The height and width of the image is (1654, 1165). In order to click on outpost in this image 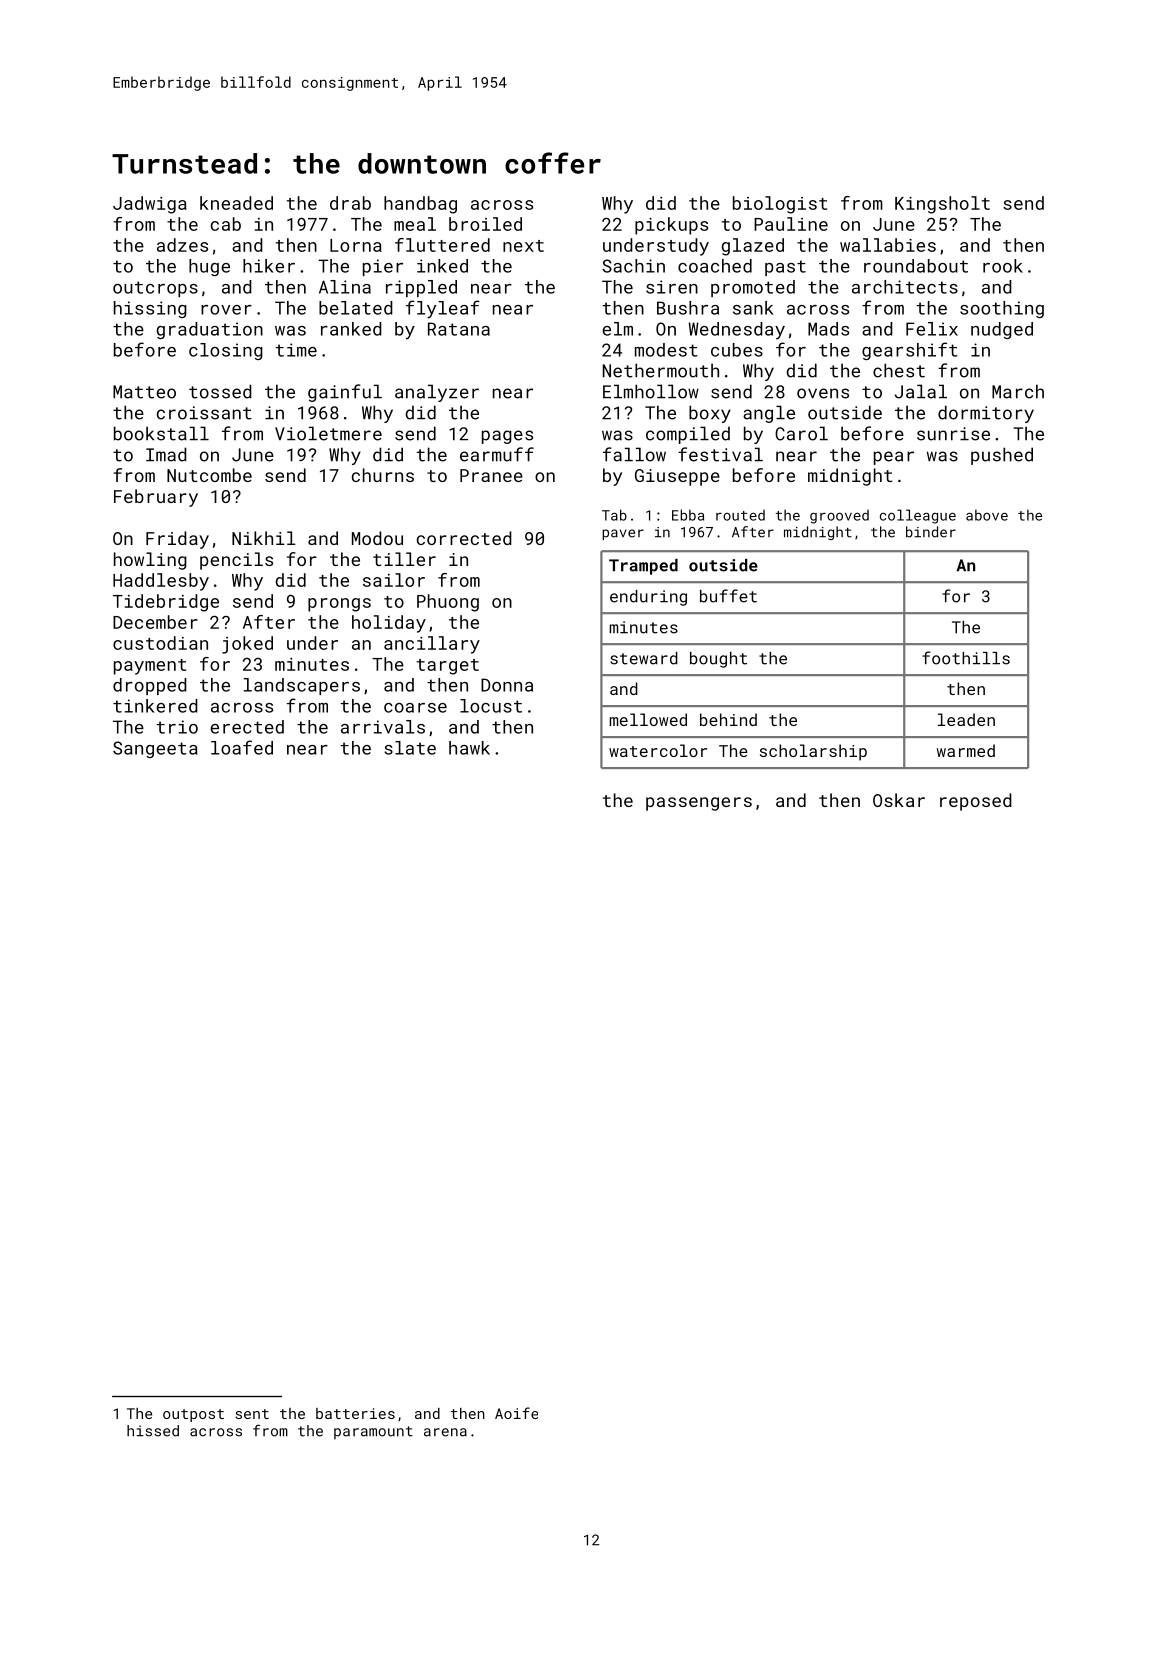, I will do `click(193, 1415)`.
